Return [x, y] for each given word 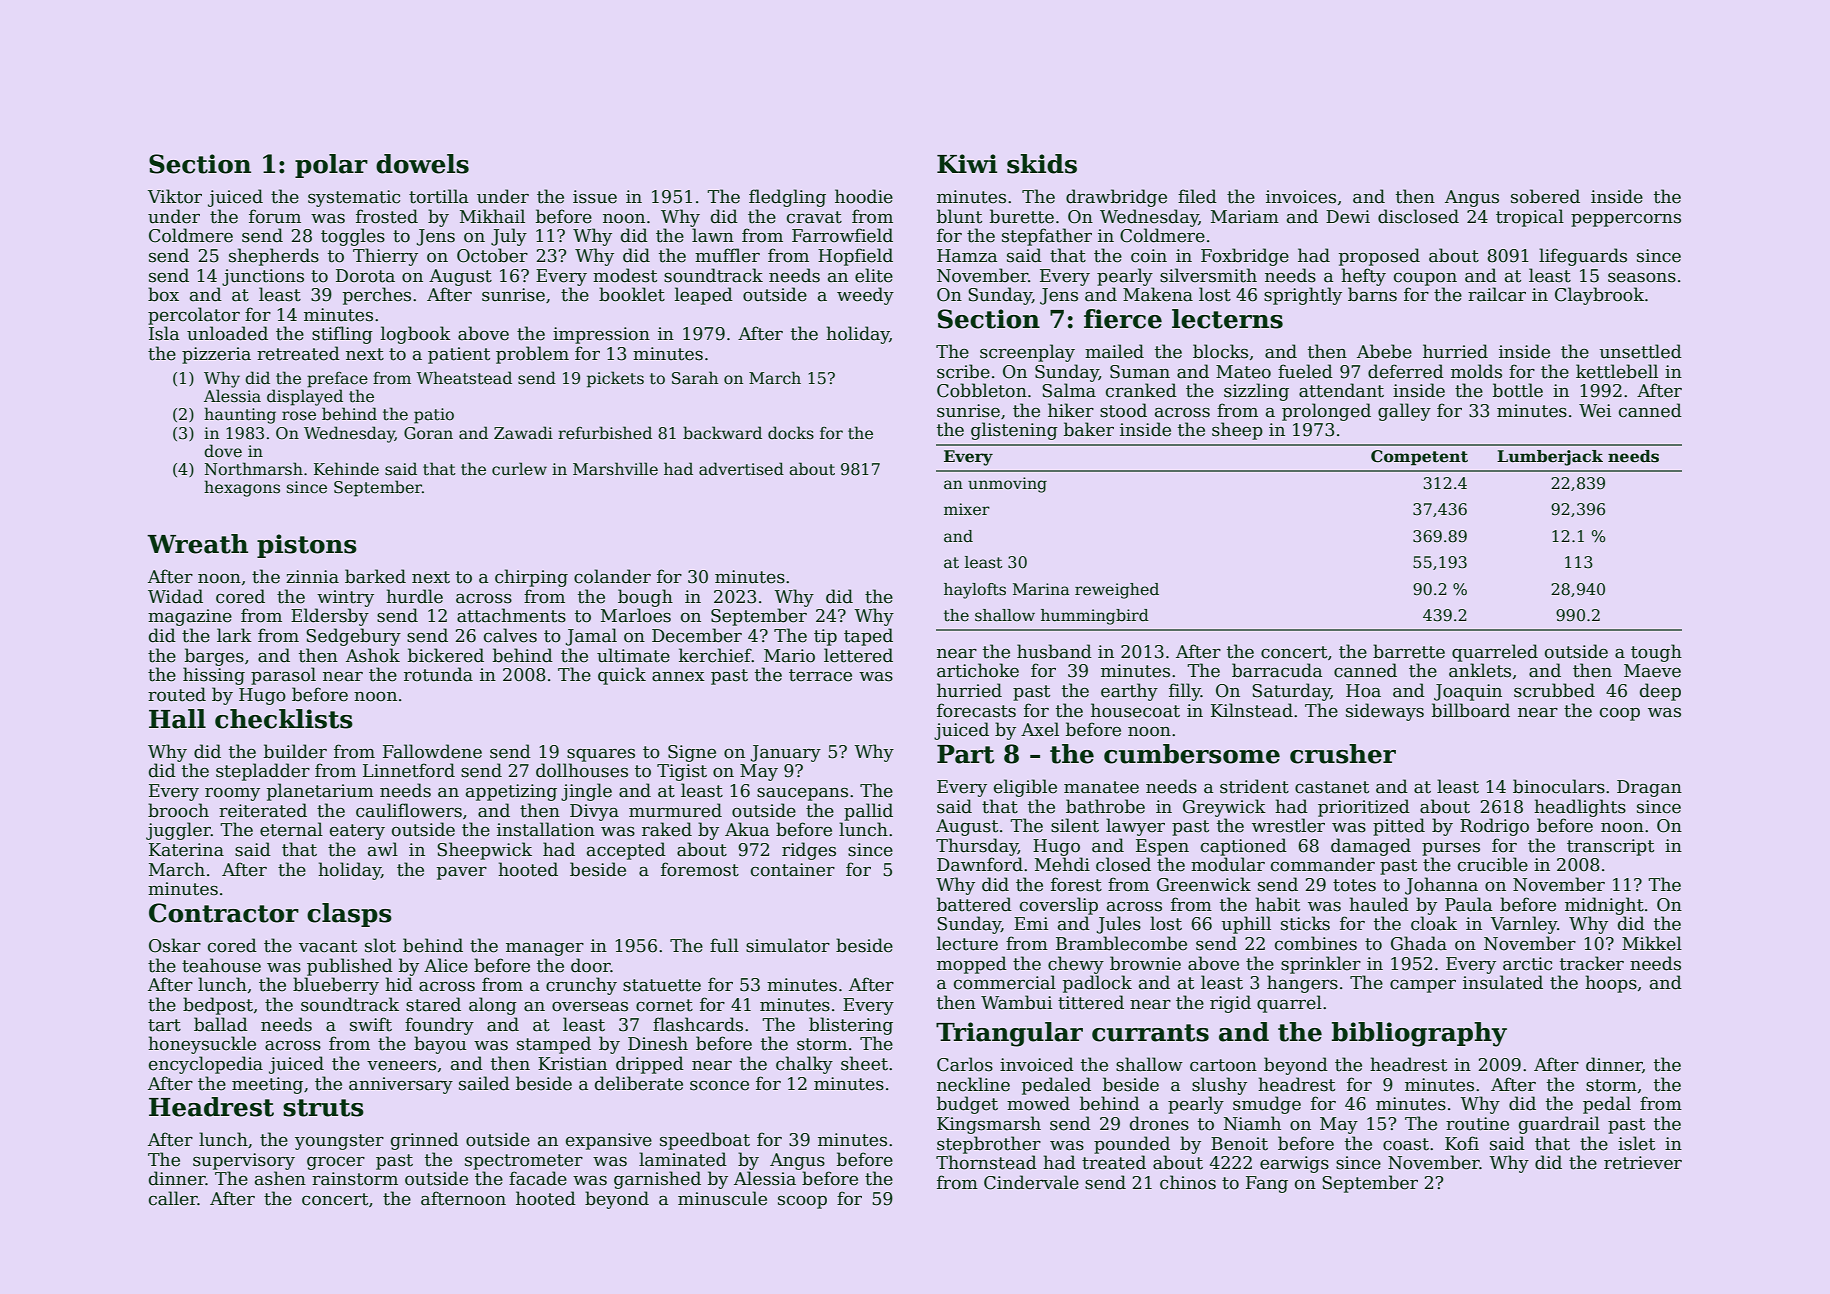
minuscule [722, 1198]
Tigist [682, 772]
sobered [1545, 196]
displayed [305, 397]
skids [1042, 164]
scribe [963, 371]
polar [331, 166]
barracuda [1277, 670]
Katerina [186, 850]
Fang [1267, 1184]
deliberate [639, 1083]
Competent [1419, 458]
